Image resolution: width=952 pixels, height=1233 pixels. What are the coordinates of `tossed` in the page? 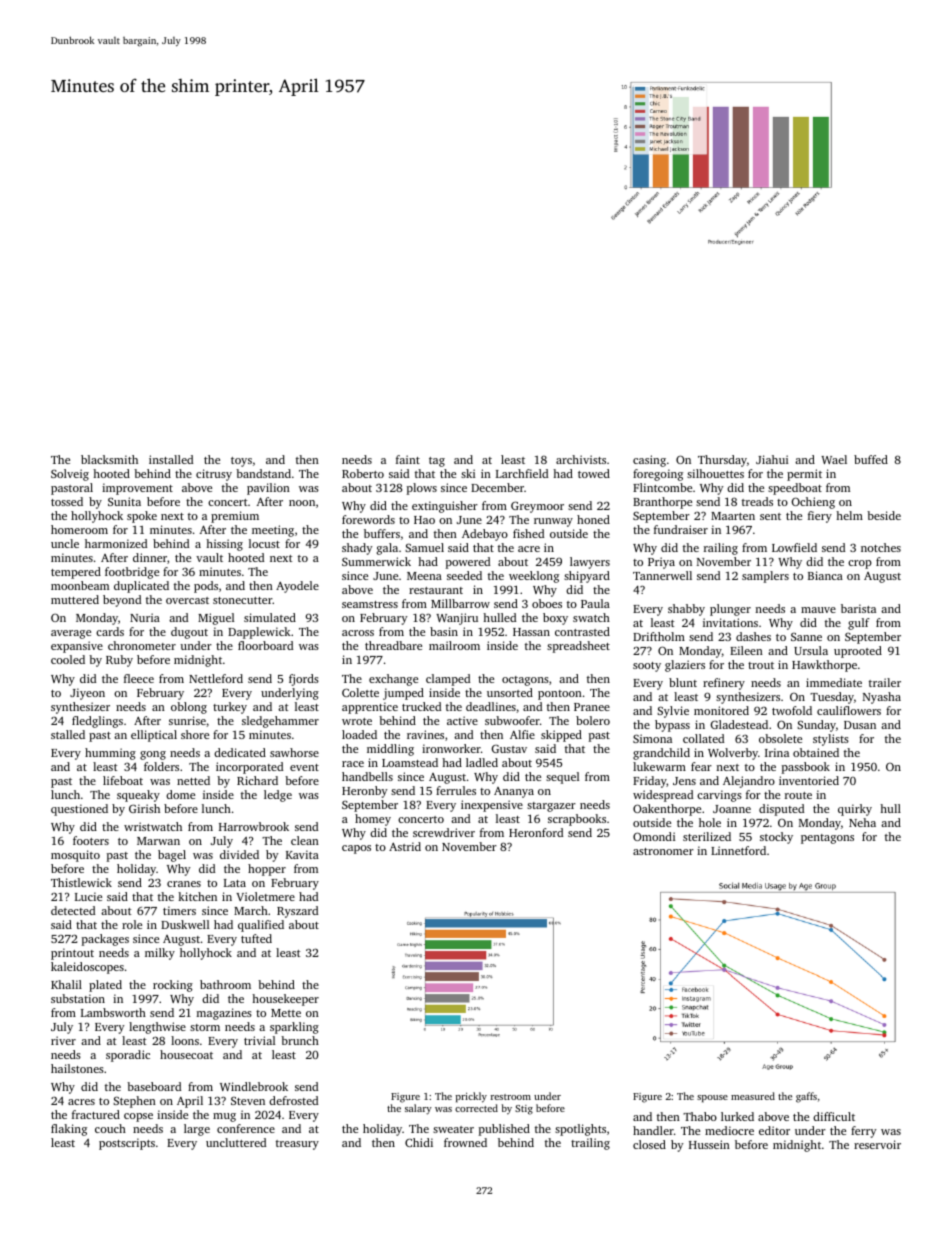 It's located at (67, 501).
